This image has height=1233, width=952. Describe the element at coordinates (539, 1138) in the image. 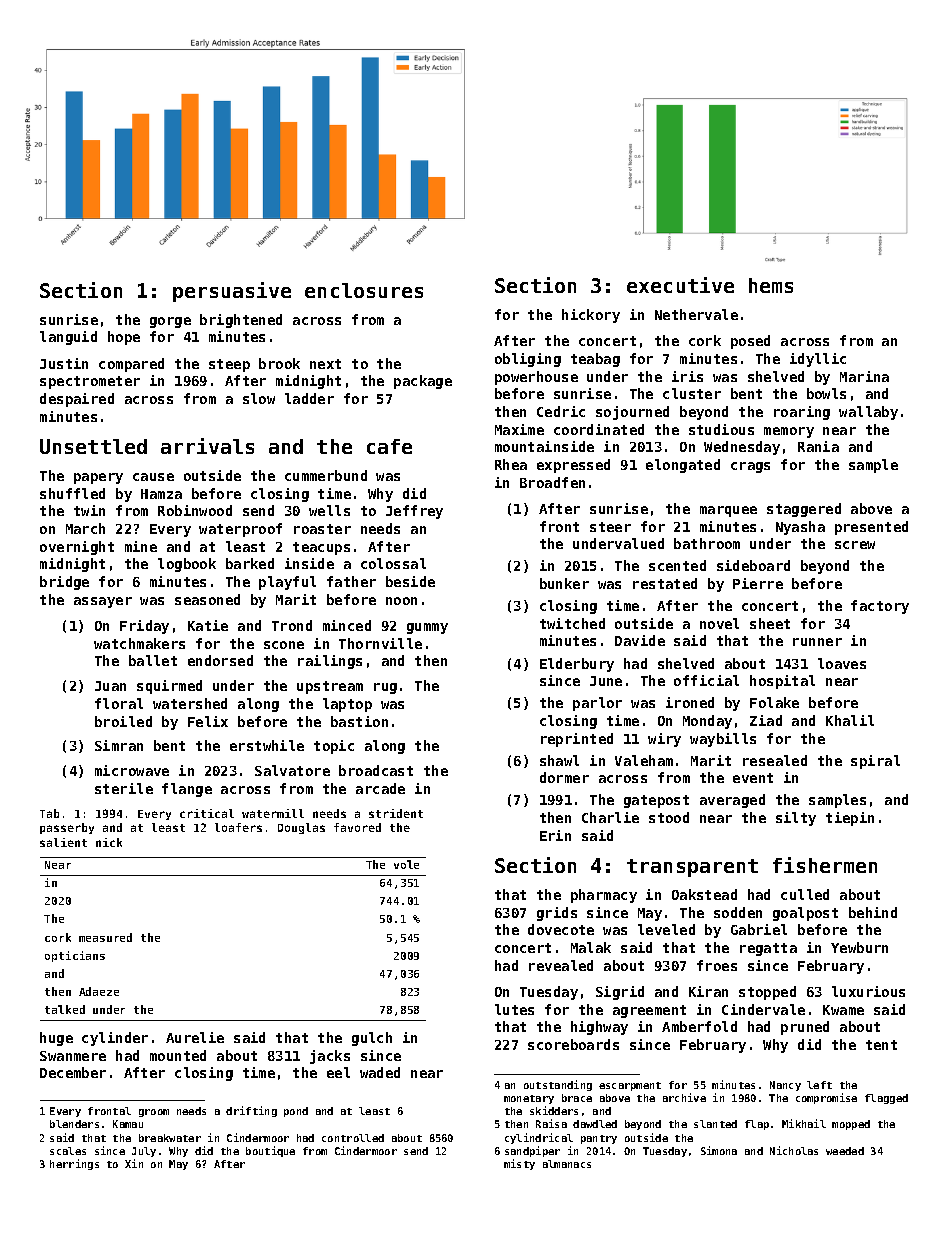

I see `cylindrical` at that location.
